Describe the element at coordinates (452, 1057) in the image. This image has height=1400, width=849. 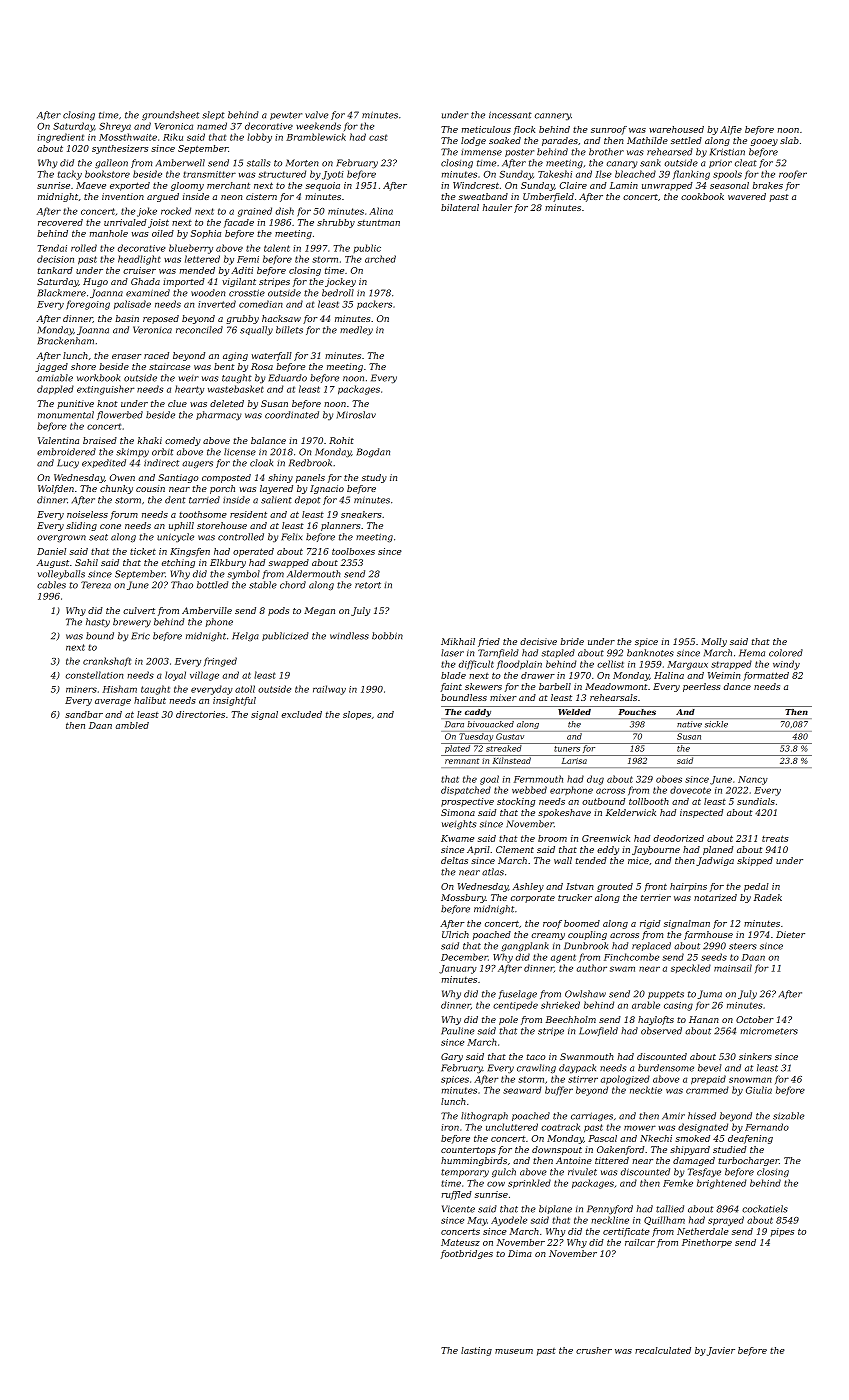
I see `Gary` at that location.
